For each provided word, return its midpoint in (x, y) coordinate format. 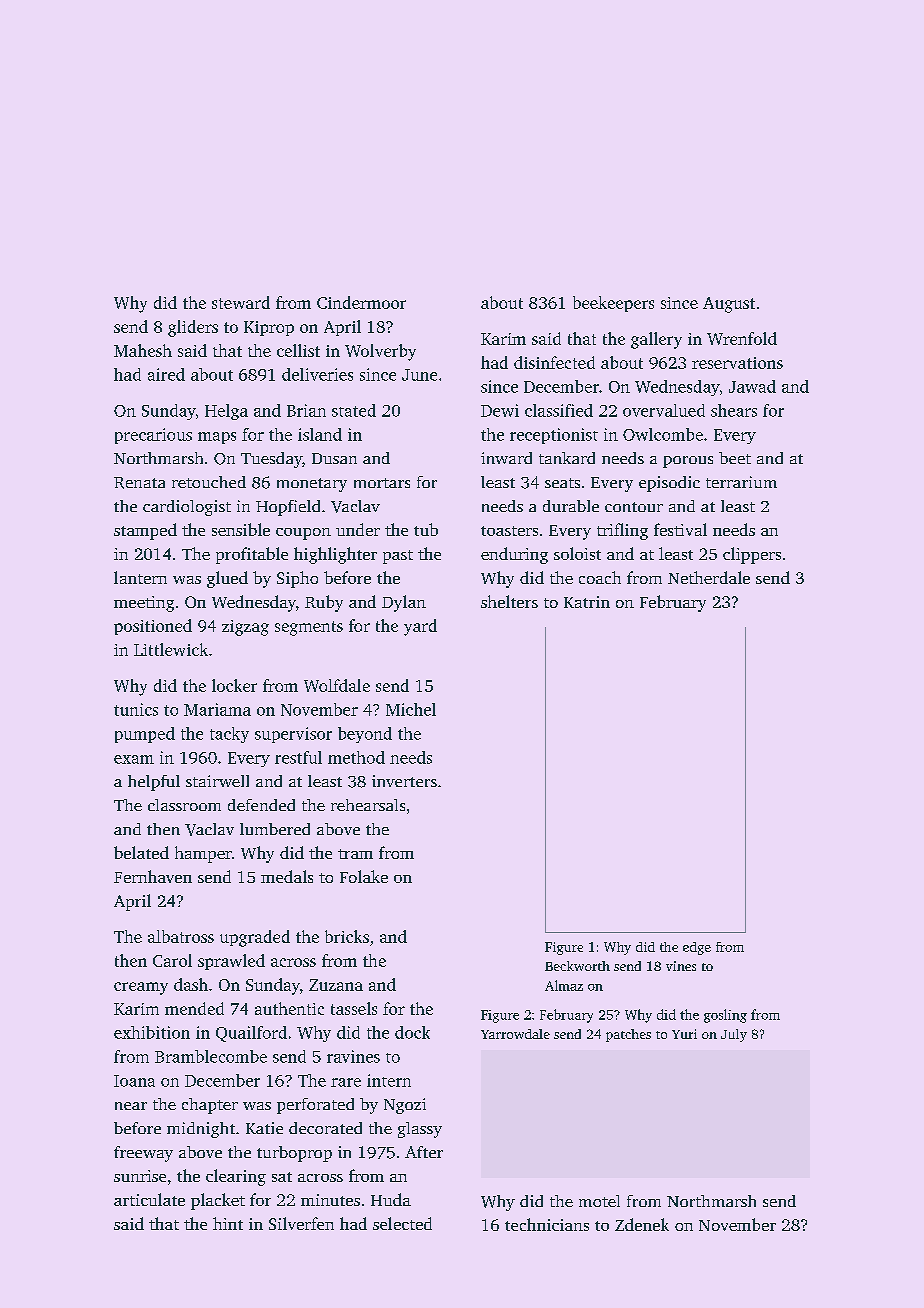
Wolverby (380, 352)
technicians (547, 1224)
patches (628, 1035)
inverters (404, 781)
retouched (209, 482)
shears (734, 410)
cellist (298, 350)
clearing (236, 1177)
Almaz (564, 985)
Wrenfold (742, 338)
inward (506, 458)
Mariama (217, 709)
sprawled (231, 962)
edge (697, 948)
